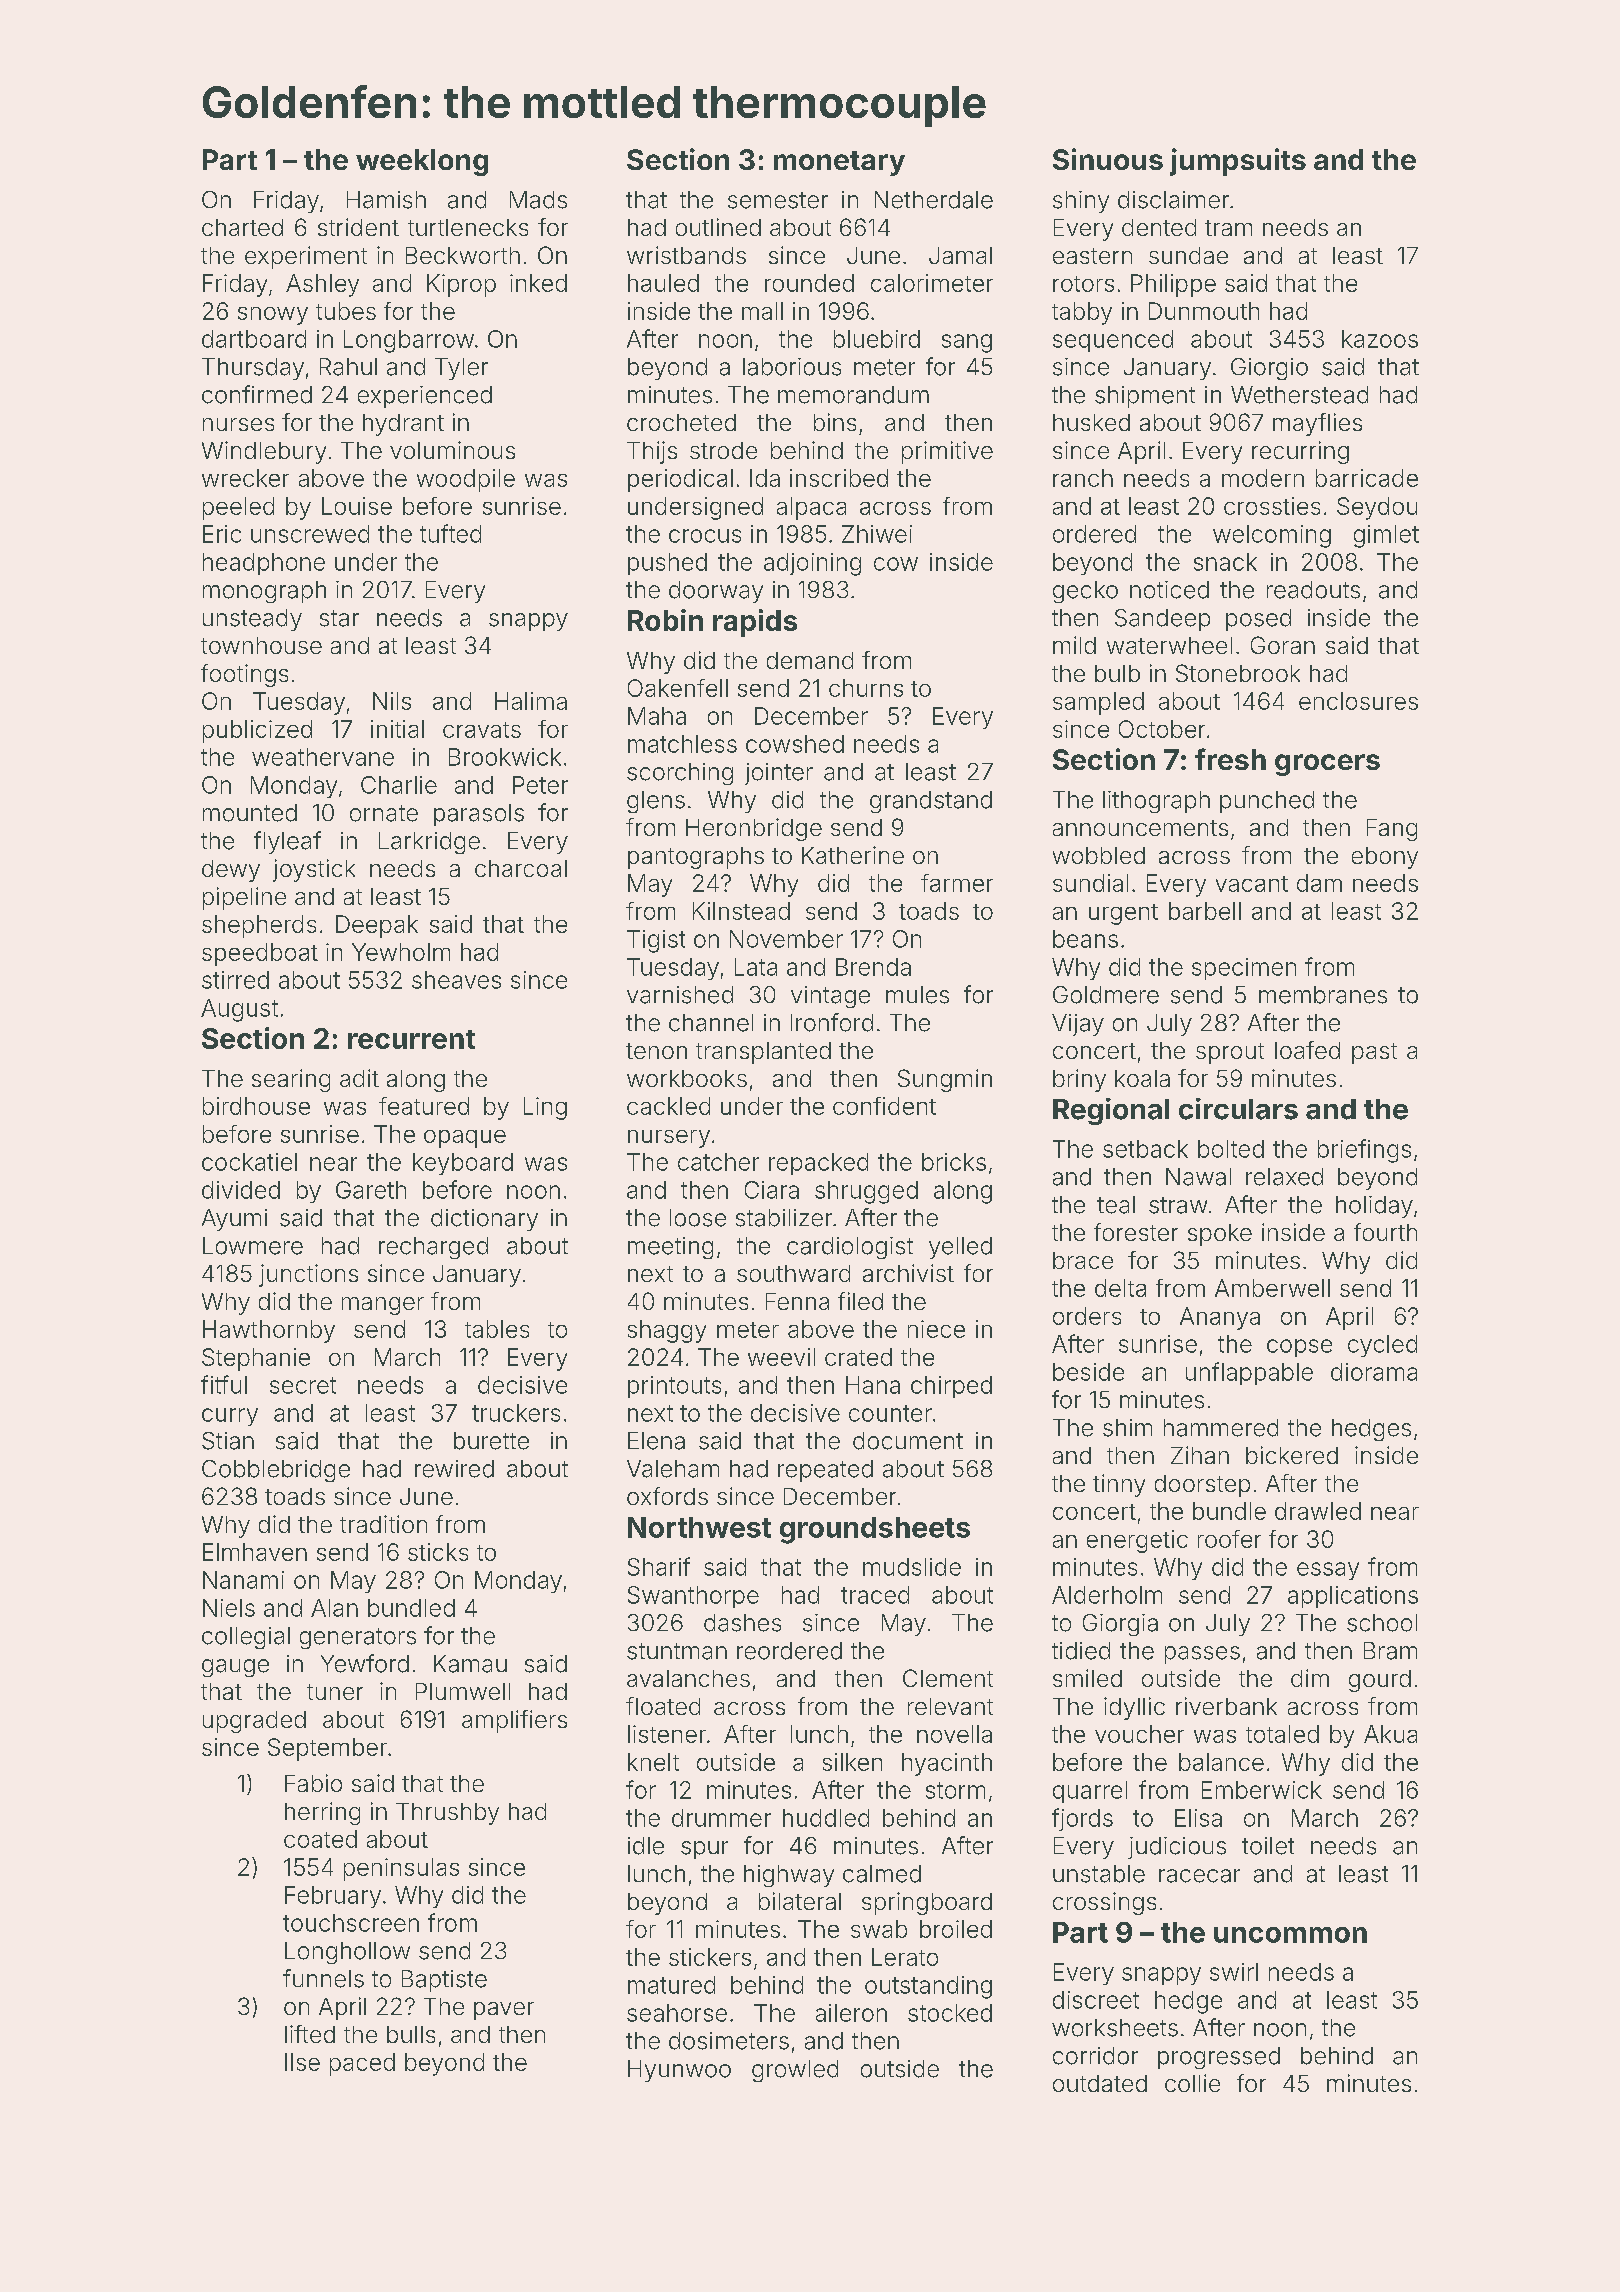 The height and width of the screenshot is (2292, 1620). Describe the element at coordinates (866, 688) in the screenshot. I see `churns` at that location.
